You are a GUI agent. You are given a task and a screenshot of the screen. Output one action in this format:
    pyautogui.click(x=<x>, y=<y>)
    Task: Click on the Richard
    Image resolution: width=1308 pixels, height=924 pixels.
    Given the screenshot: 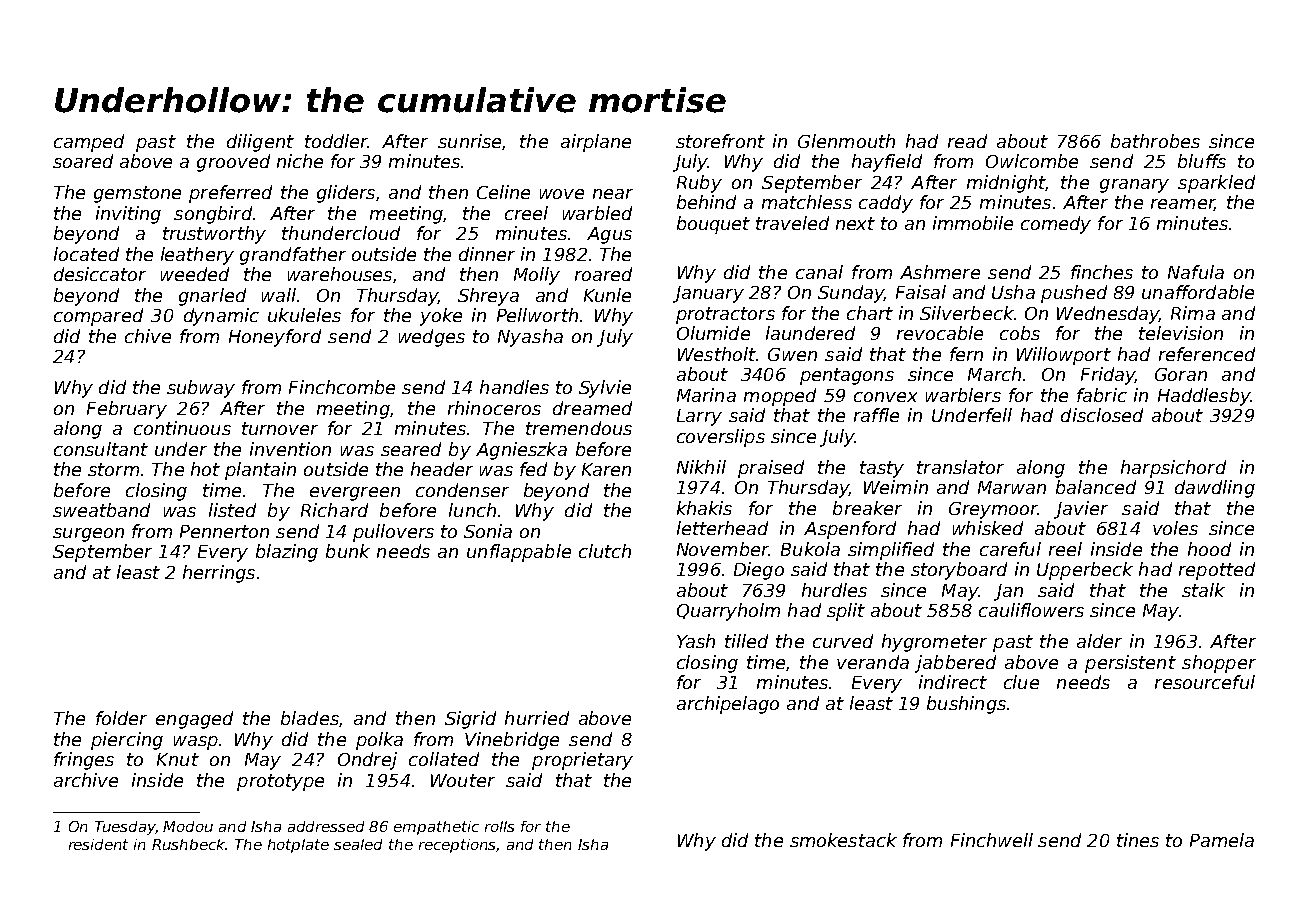 What is the action you would take?
    pyautogui.click(x=334, y=510)
